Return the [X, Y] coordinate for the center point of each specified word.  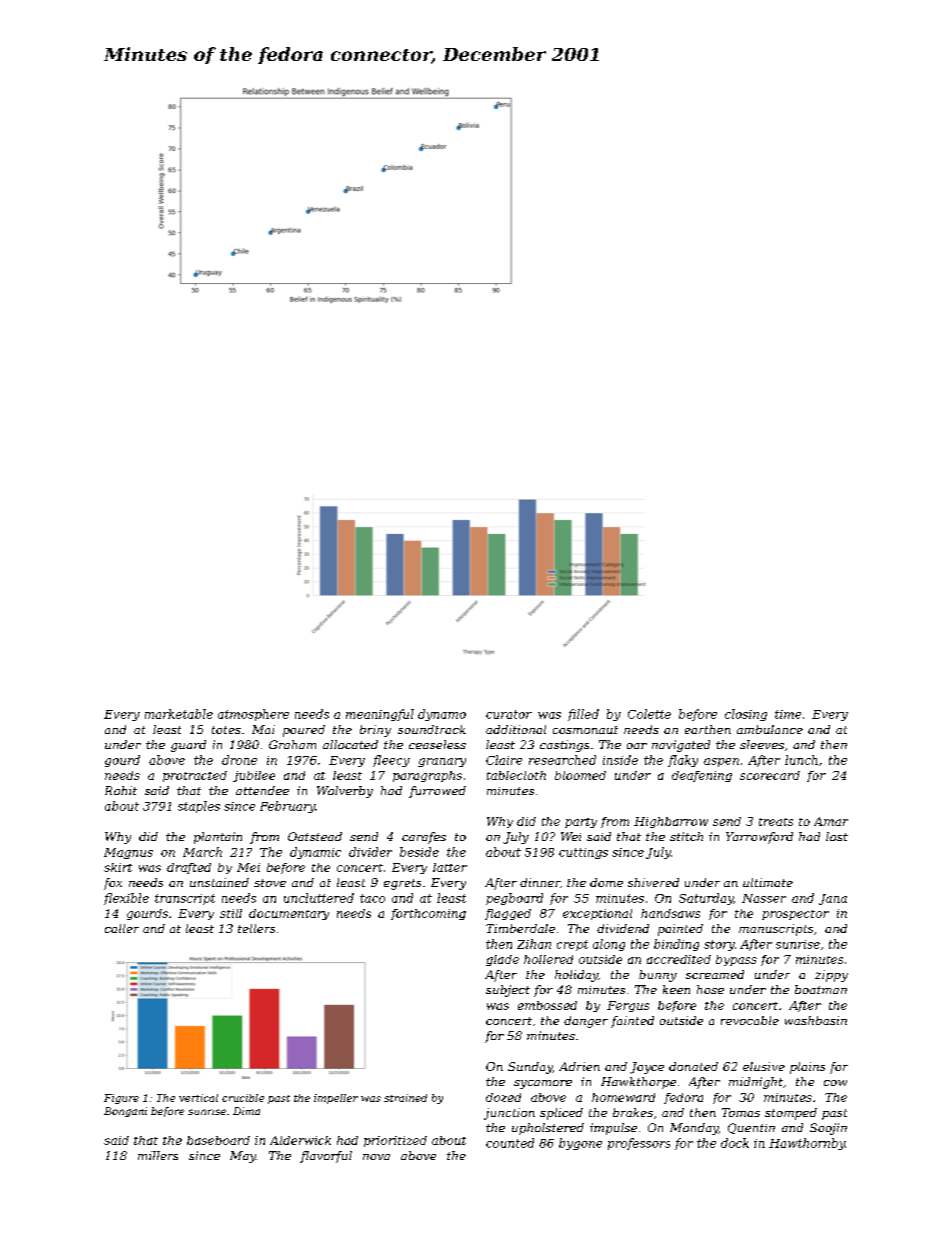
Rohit [121, 790]
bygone [580, 1144]
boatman [821, 989]
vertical [198, 1098]
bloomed [580, 775]
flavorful [326, 1157]
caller [122, 928]
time [788, 714]
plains [807, 1068]
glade [502, 960]
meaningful [380, 715]
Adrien [579, 1066]
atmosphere [253, 715]
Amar [831, 821]
